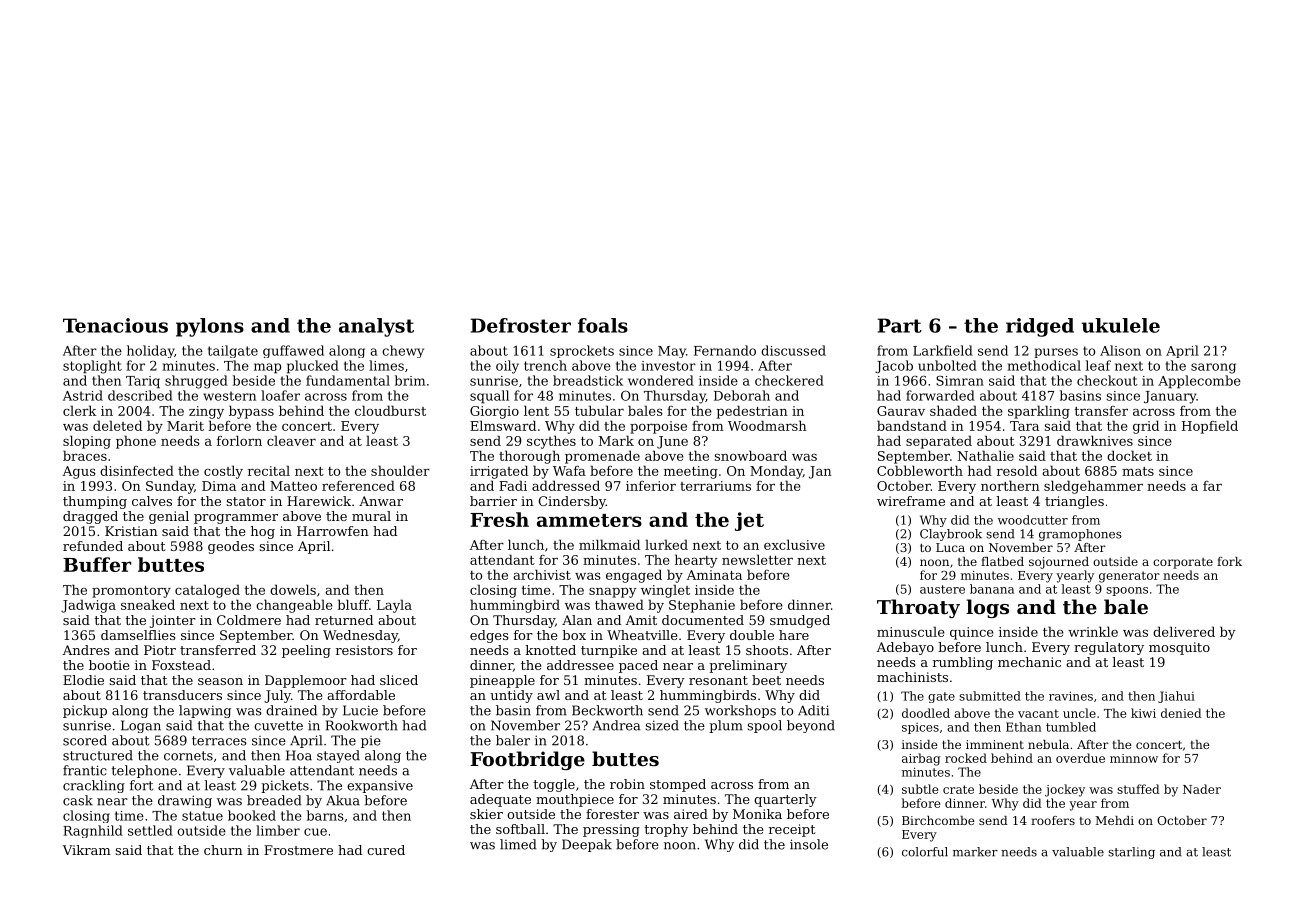 This page has height=924, width=1308. I want to click on spool, so click(765, 726).
